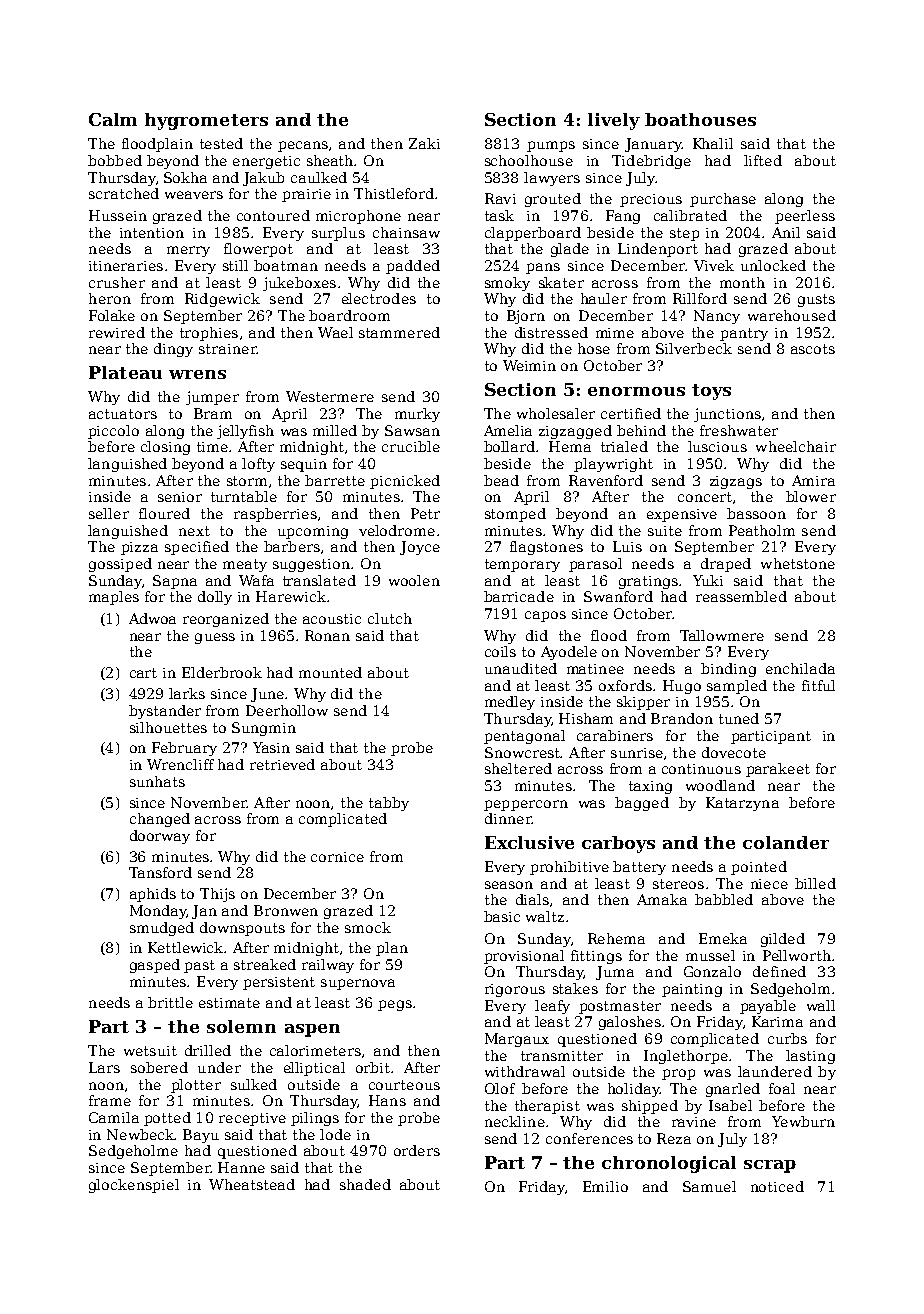 This screenshot has height=1314, width=924. Describe the element at coordinates (700, 119) in the screenshot. I see `boathouses` at that location.
